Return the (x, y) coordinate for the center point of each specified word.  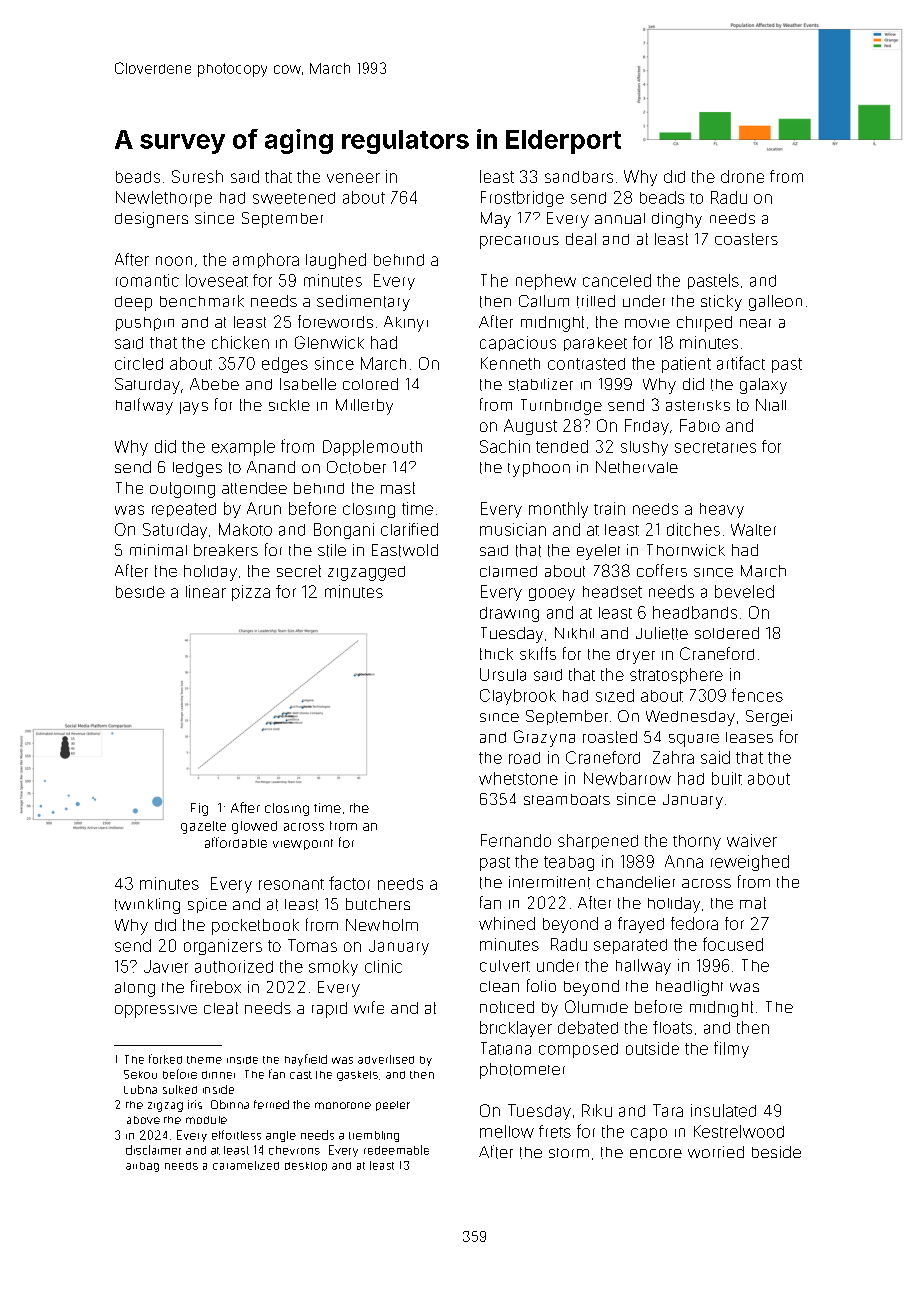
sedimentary (363, 303)
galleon (775, 303)
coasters (746, 239)
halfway (144, 406)
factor (349, 883)
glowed (254, 827)
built (727, 778)
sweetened (294, 198)
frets (555, 1131)
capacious (518, 343)
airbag (142, 1167)
